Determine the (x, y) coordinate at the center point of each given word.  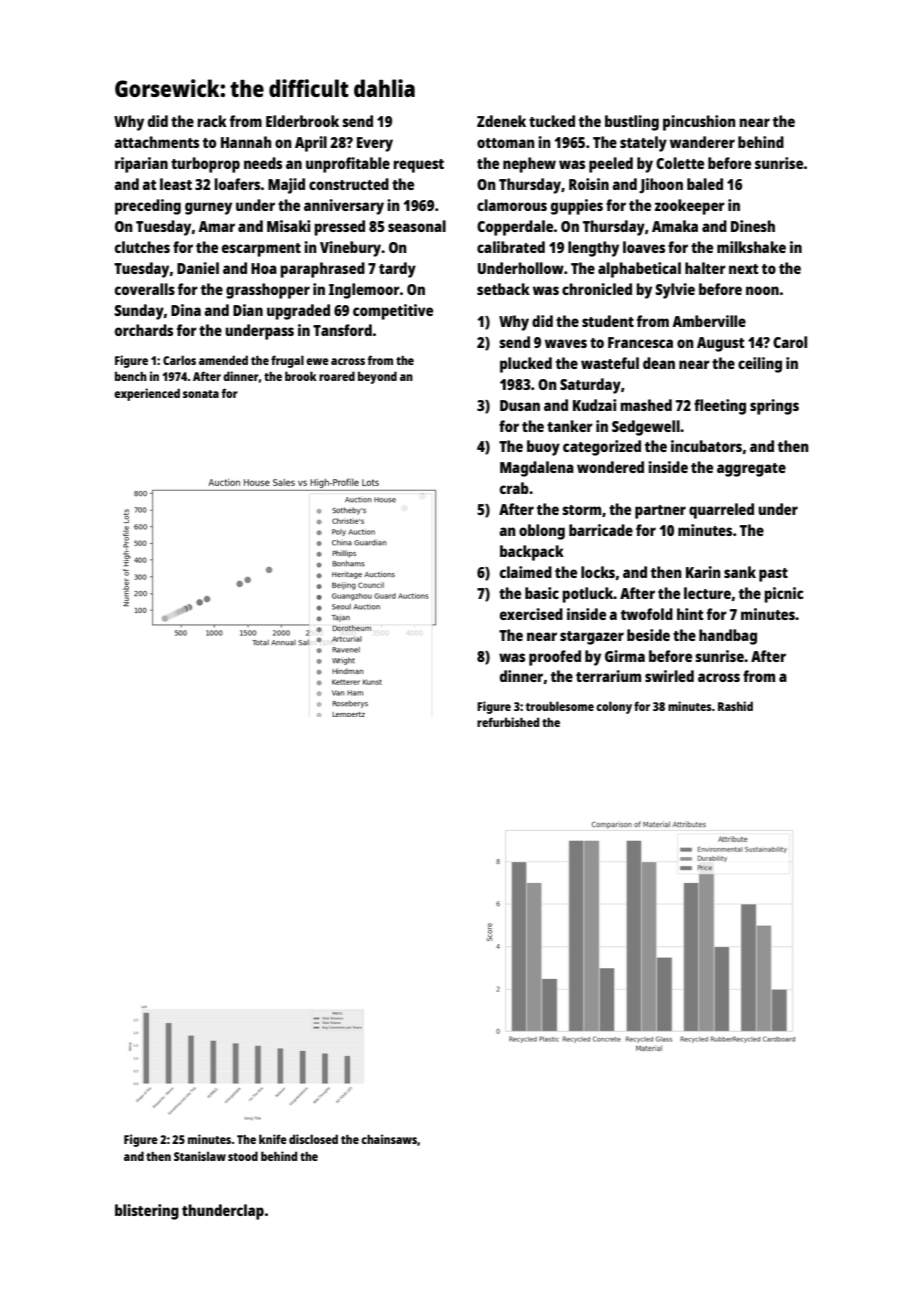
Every (375, 144)
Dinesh (753, 226)
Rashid (735, 706)
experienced (147, 394)
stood (243, 1156)
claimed (526, 572)
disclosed (313, 1139)
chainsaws (389, 1139)
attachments (156, 142)
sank (740, 572)
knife (273, 1139)
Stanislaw (200, 1156)
